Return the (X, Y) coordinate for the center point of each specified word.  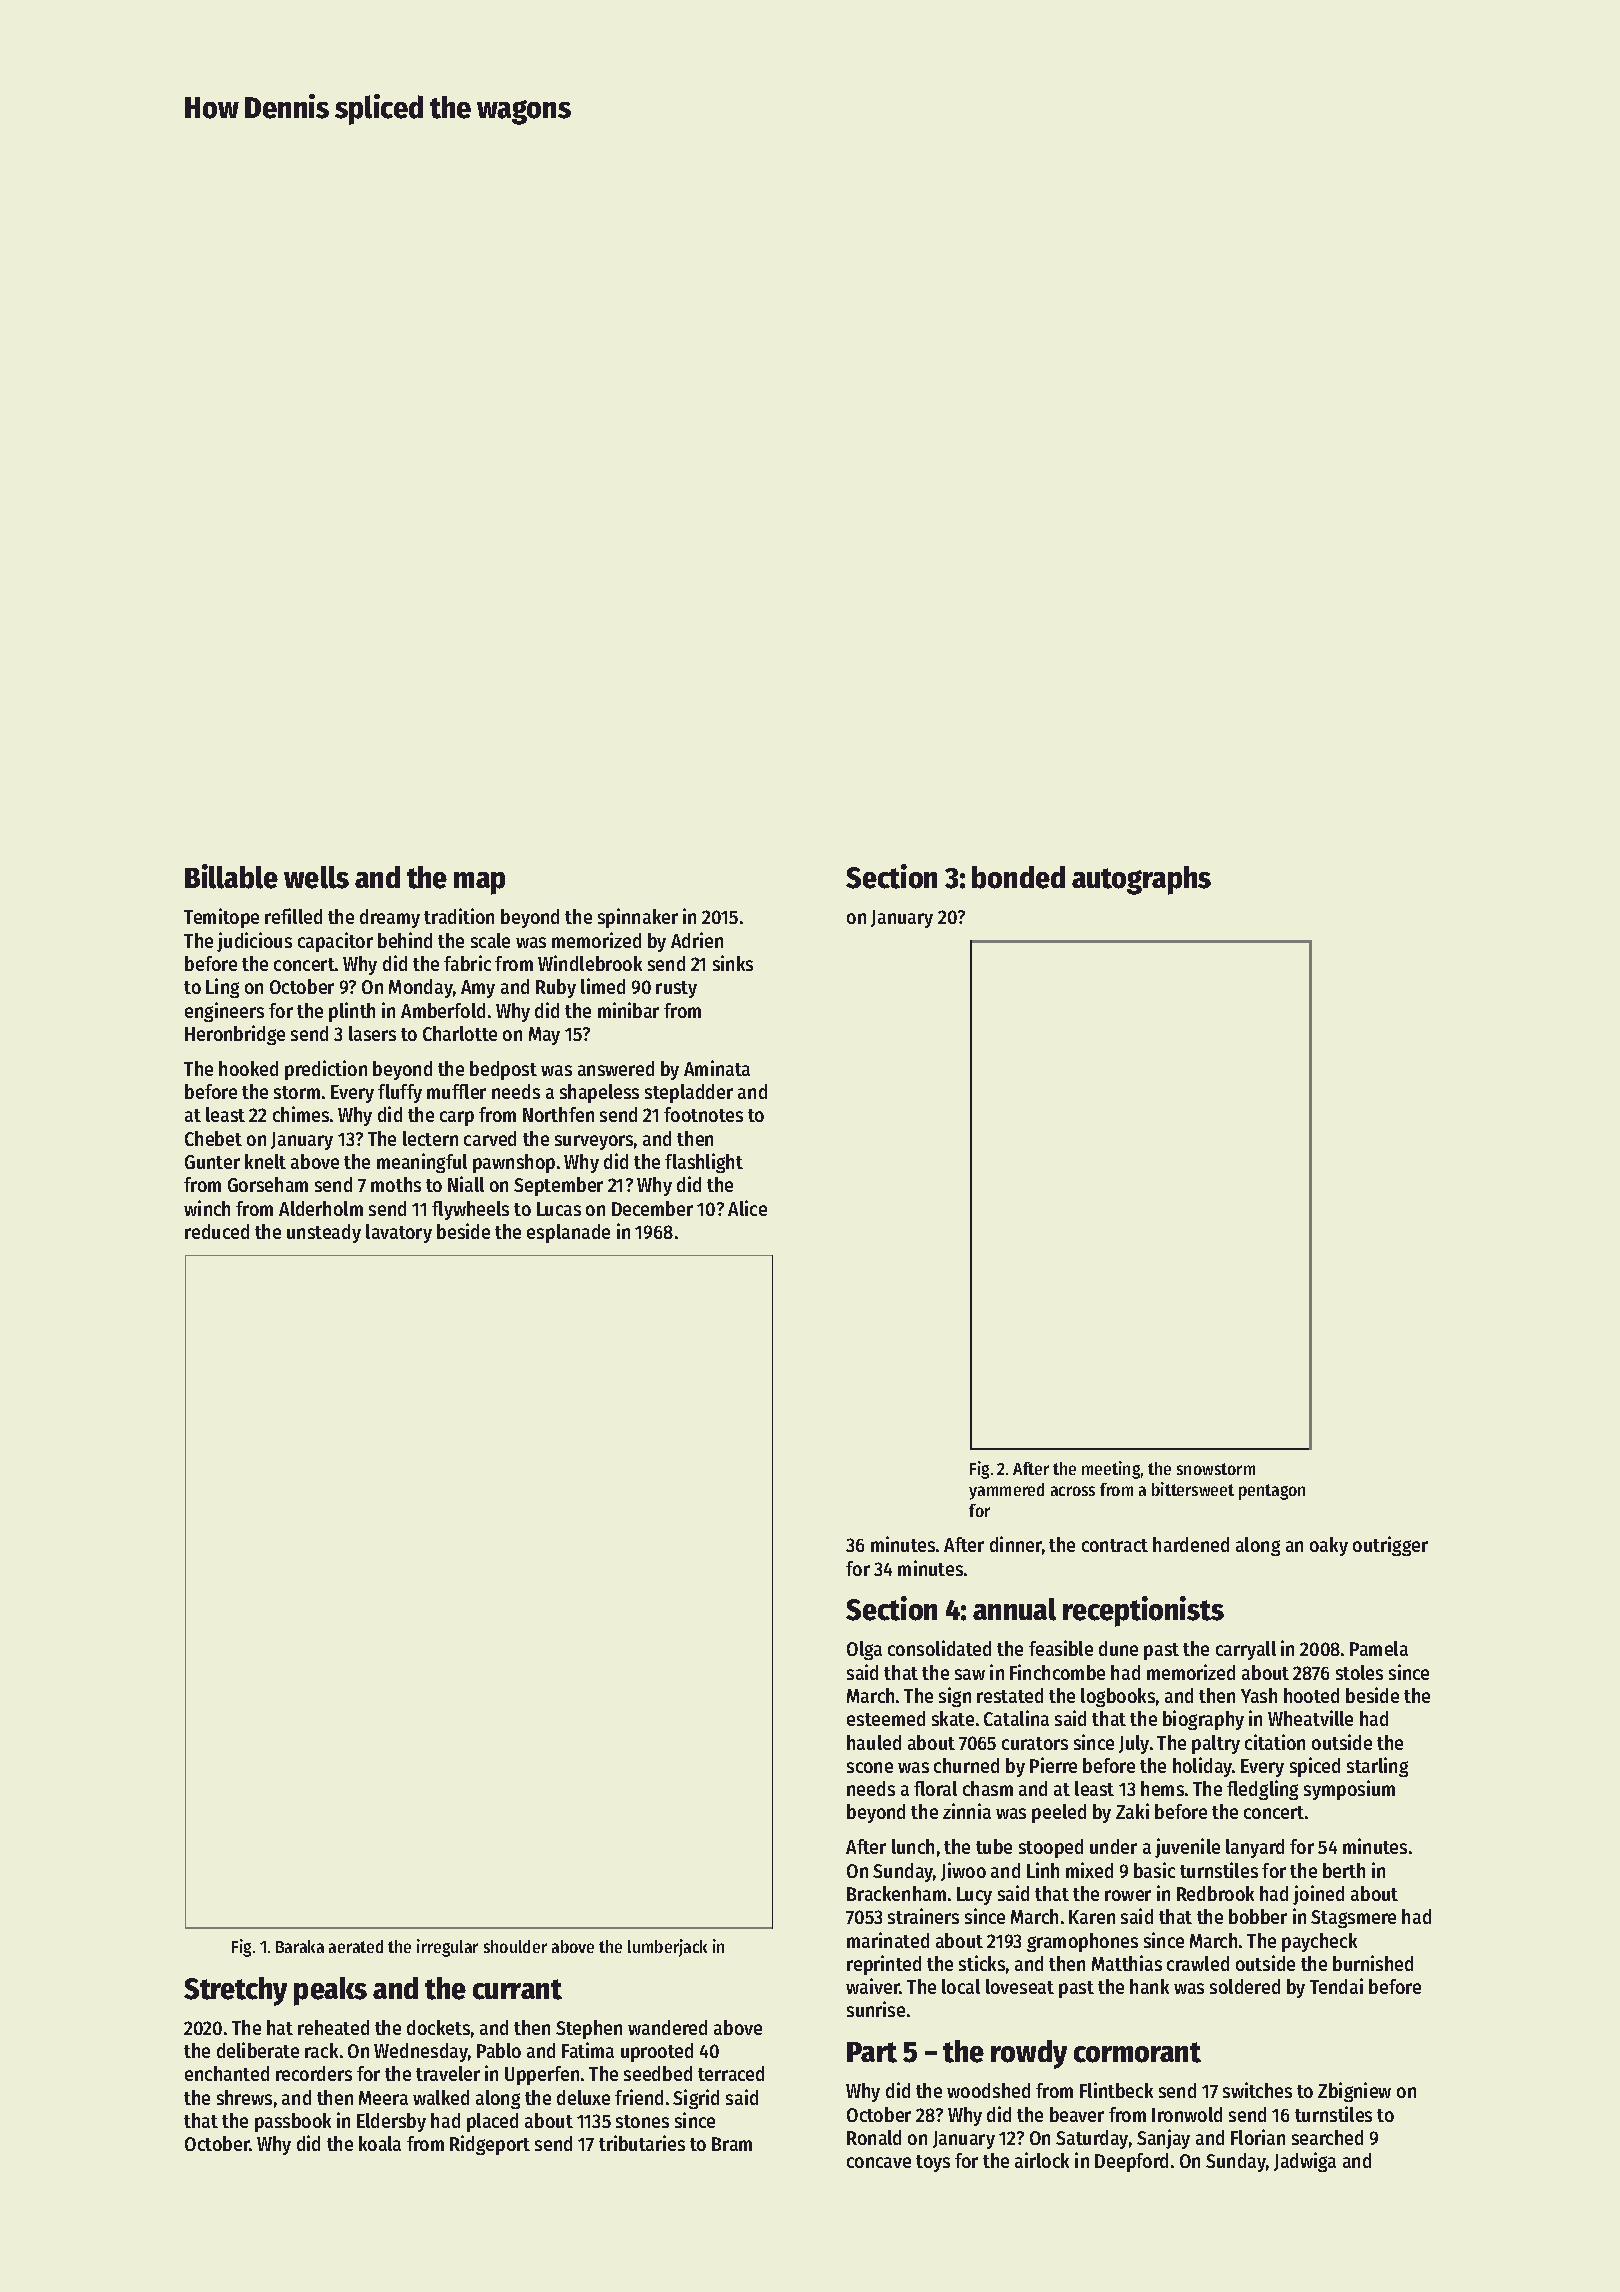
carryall (1246, 1650)
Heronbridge (235, 1035)
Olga (864, 1650)
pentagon (1272, 1492)
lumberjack (667, 1948)
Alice (747, 1208)
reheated (333, 2027)
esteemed (886, 1718)
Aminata (717, 1068)
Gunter (212, 1162)
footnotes (703, 1114)
